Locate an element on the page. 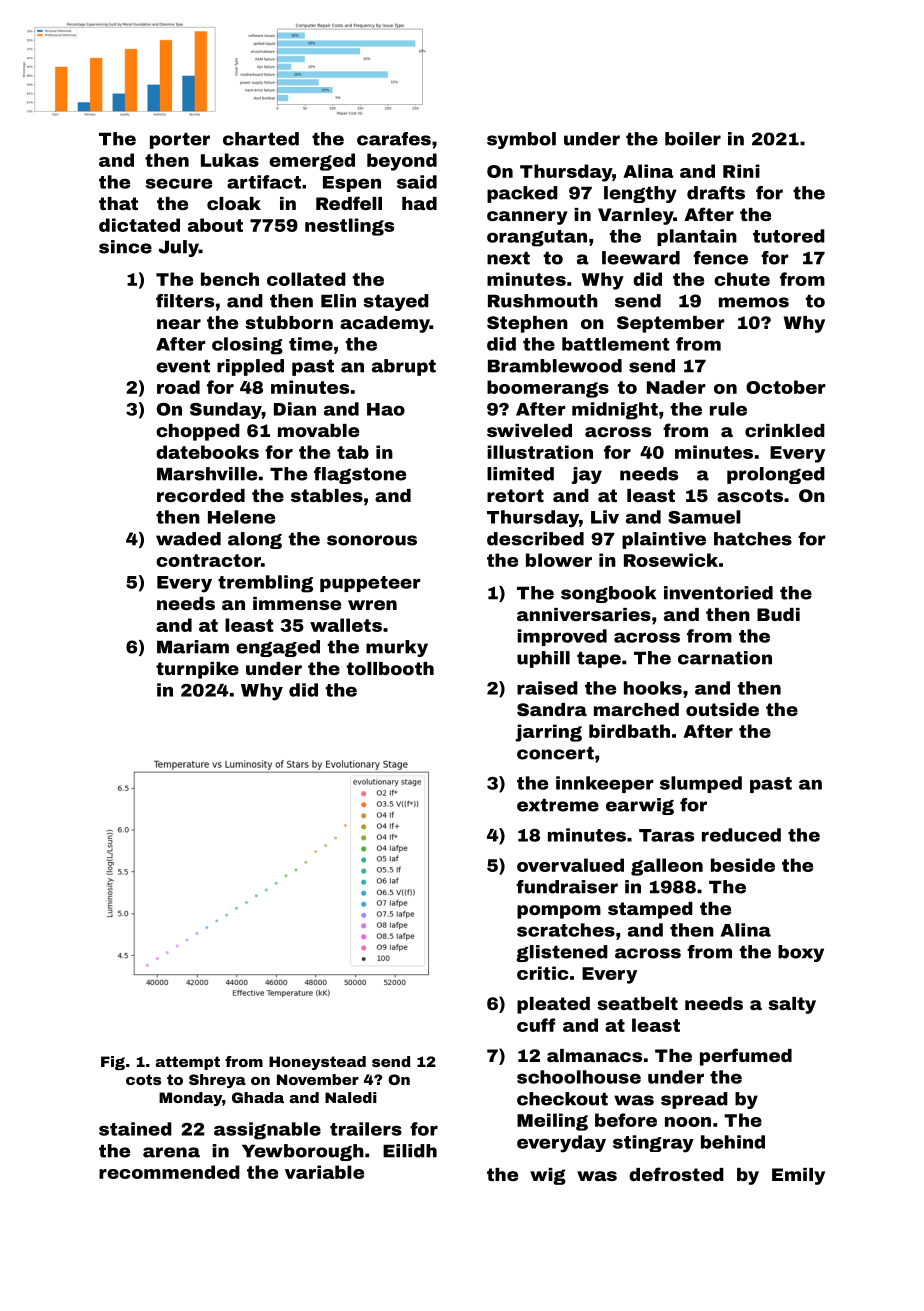 Image resolution: width=924 pixels, height=1311 pixels. Hao is located at coordinates (386, 409).
